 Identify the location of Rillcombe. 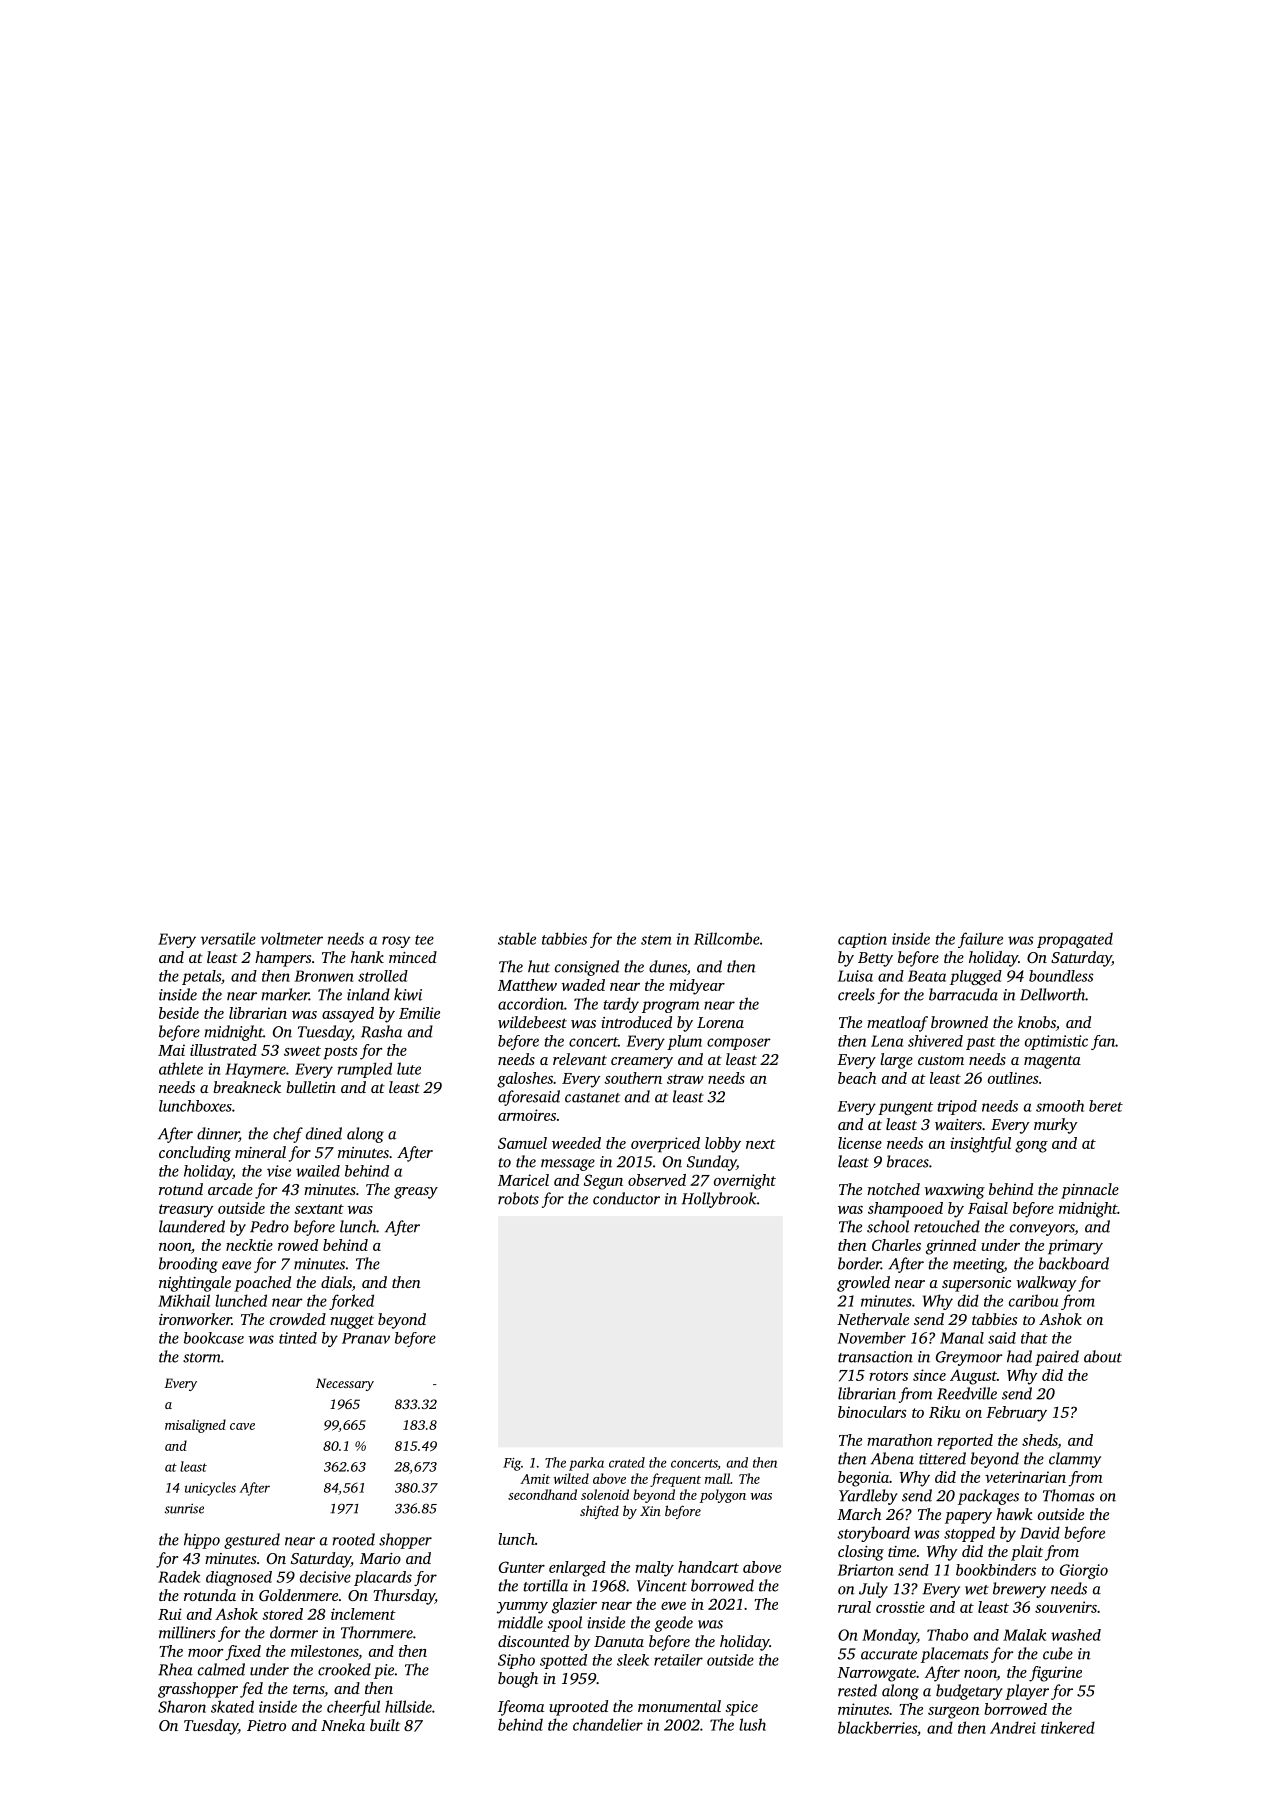
(727, 938).
